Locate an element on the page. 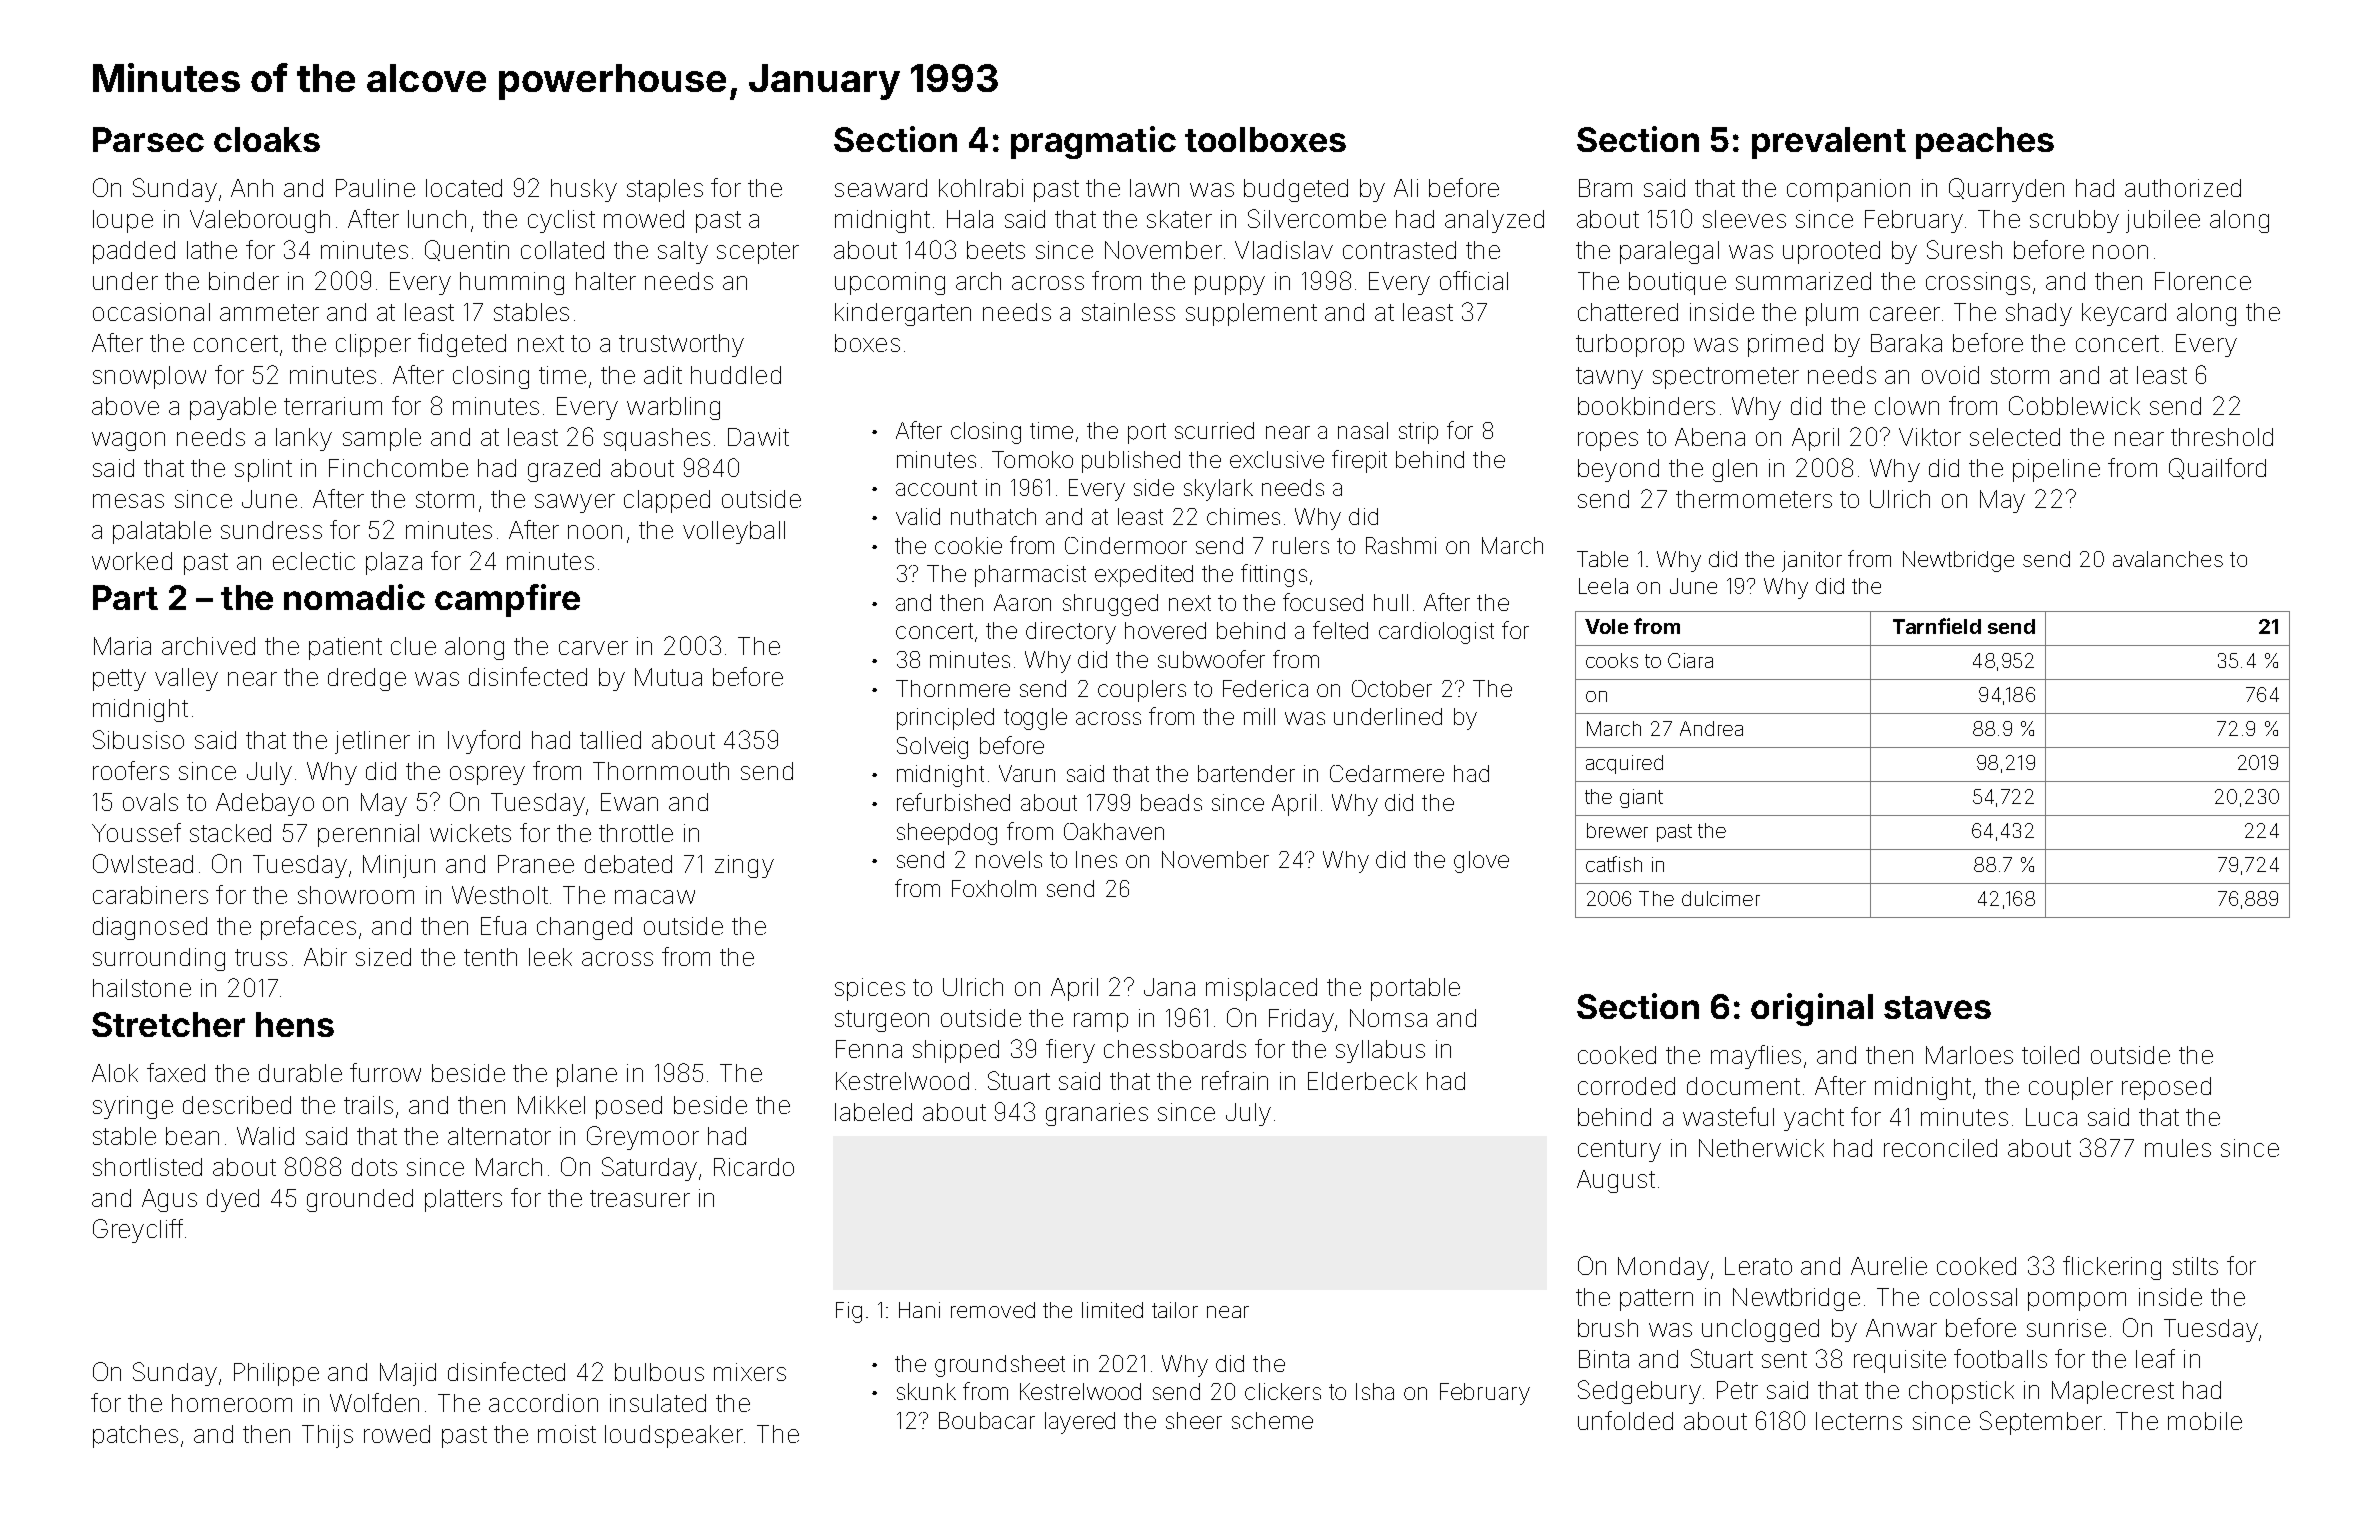 The width and height of the page is (2380, 1540). Owlstead is located at coordinates (143, 863).
